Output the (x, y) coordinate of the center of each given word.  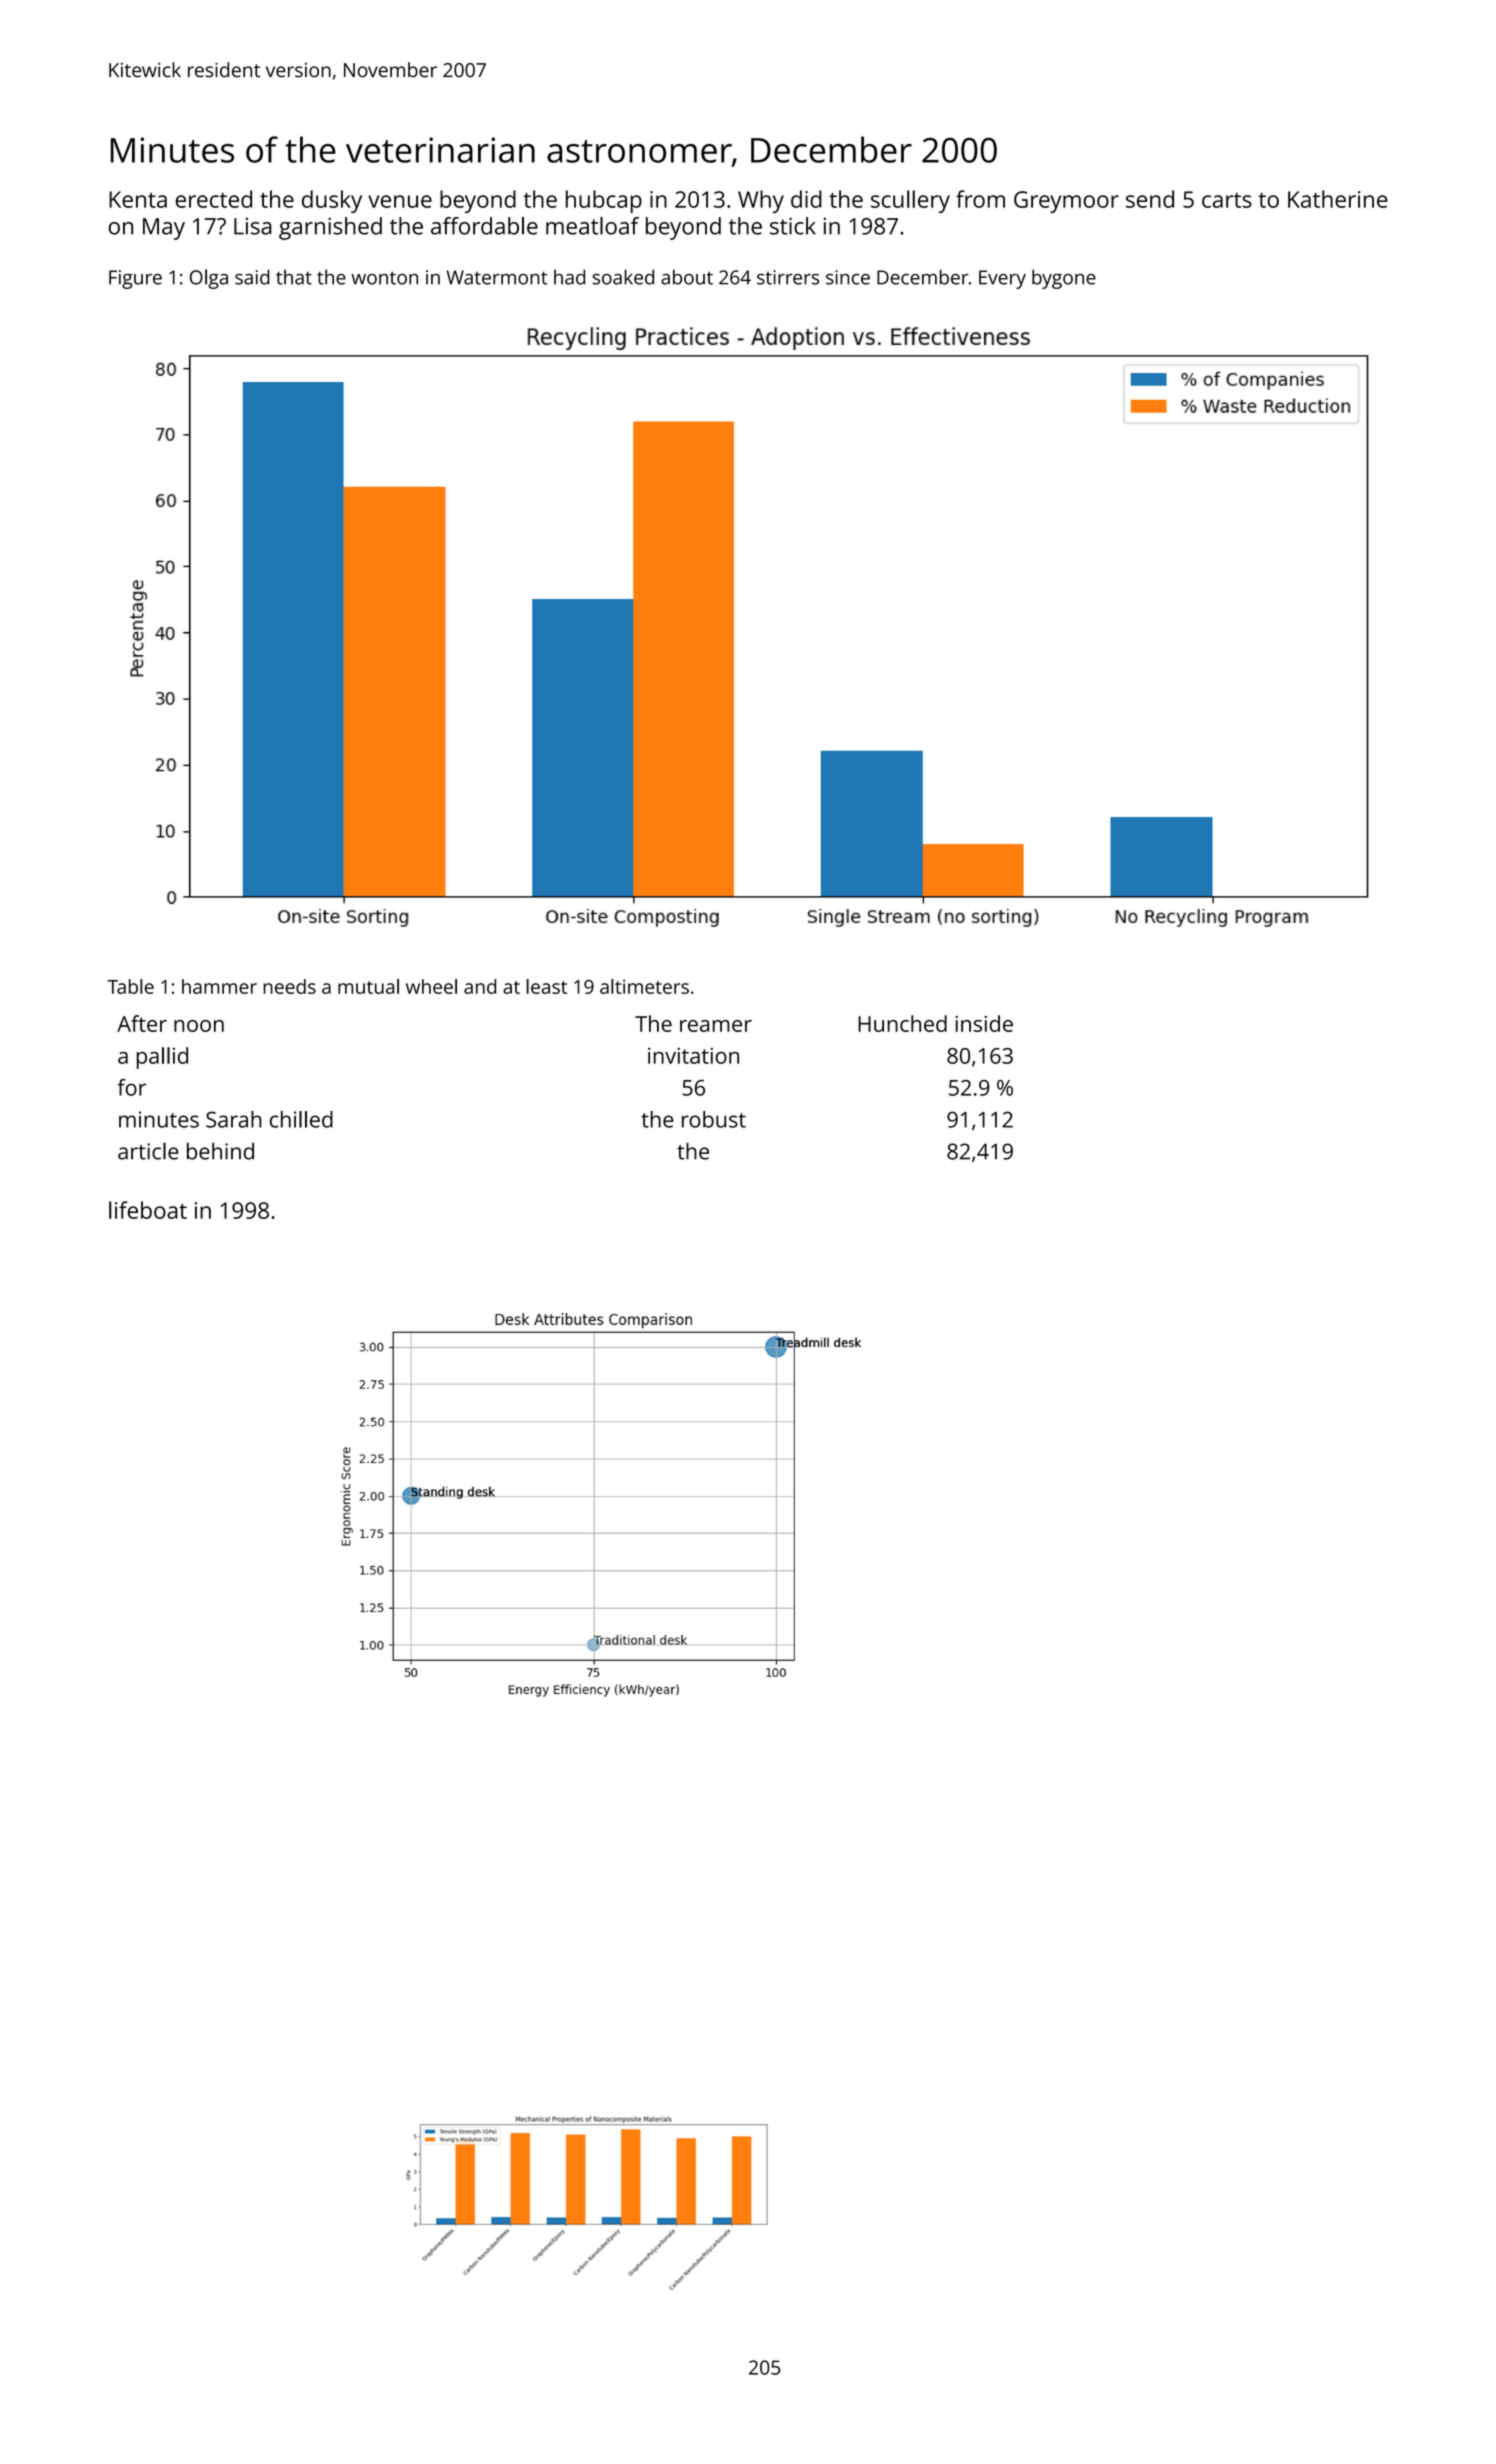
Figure (135, 279)
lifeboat (148, 1210)
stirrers (788, 277)
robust (714, 1119)
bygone (1064, 279)
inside (984, 1023)
